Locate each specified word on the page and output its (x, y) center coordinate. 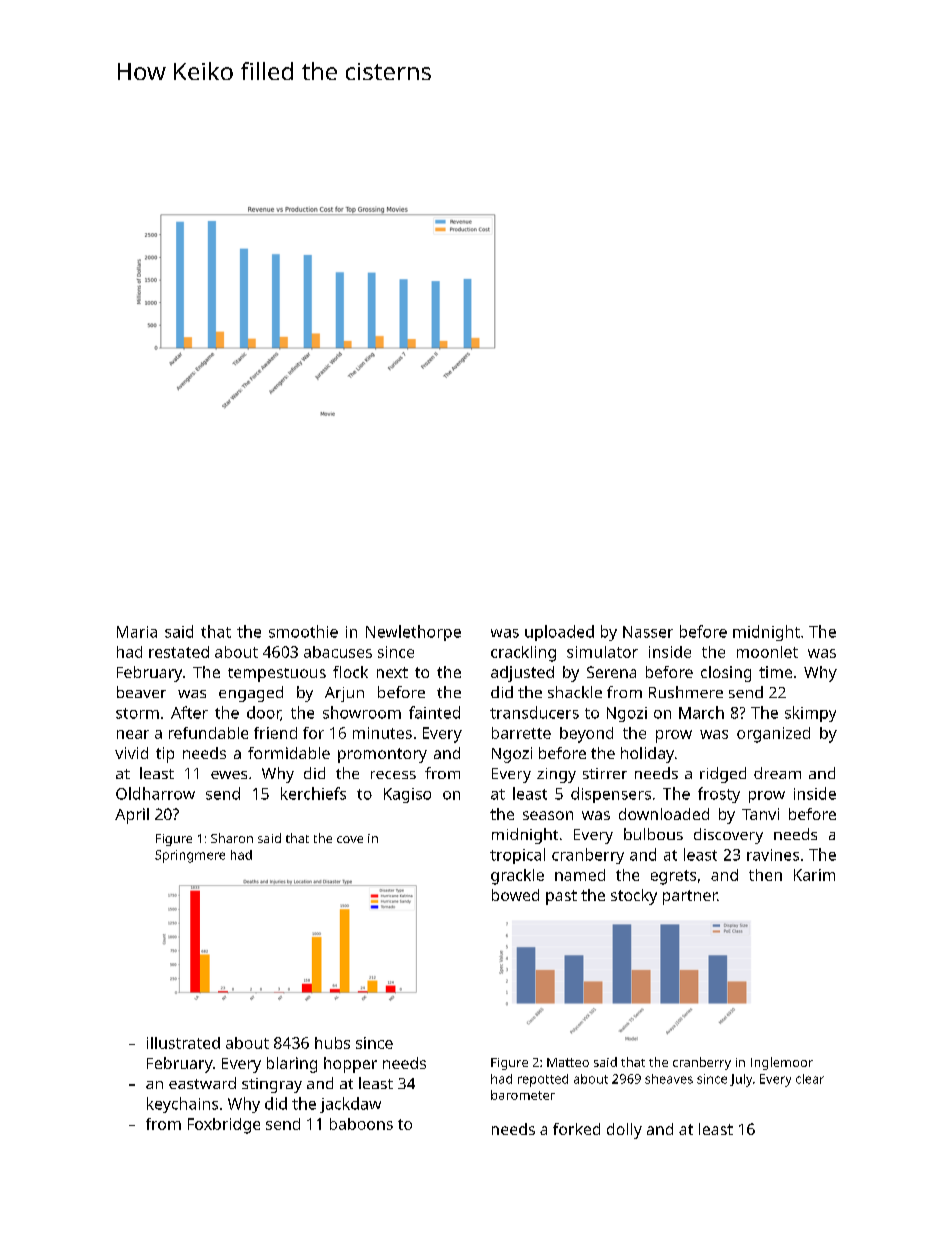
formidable (289, 753)
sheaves (669, 1079)
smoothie (303, 631)
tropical (517, 856)
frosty (719, 795)
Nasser (648, 632)
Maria (137, 632)
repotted (543, 1080)
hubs (332, 1043)
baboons (361, 1124)
